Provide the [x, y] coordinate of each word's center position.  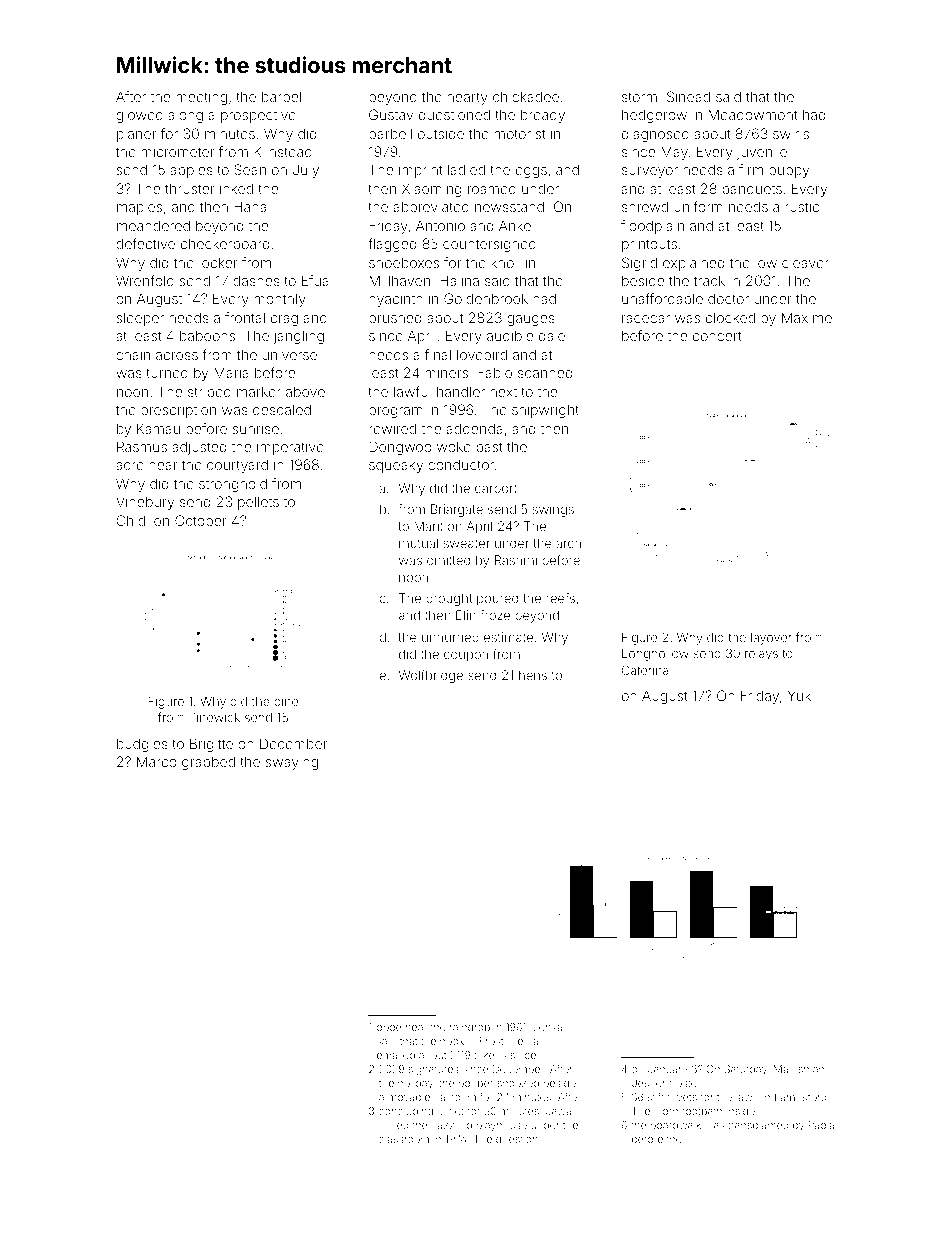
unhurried [450, 637]
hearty [468, 98]
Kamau [158, 428]
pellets [258, 503]
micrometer [177, 151]
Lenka [547, 1027]
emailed [396, 1055]
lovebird [482, 354]
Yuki [801, 695]
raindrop [470, 1028]
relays [761, 655]
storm [639, 97]
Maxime [807, 317]
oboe [389, 1027]
